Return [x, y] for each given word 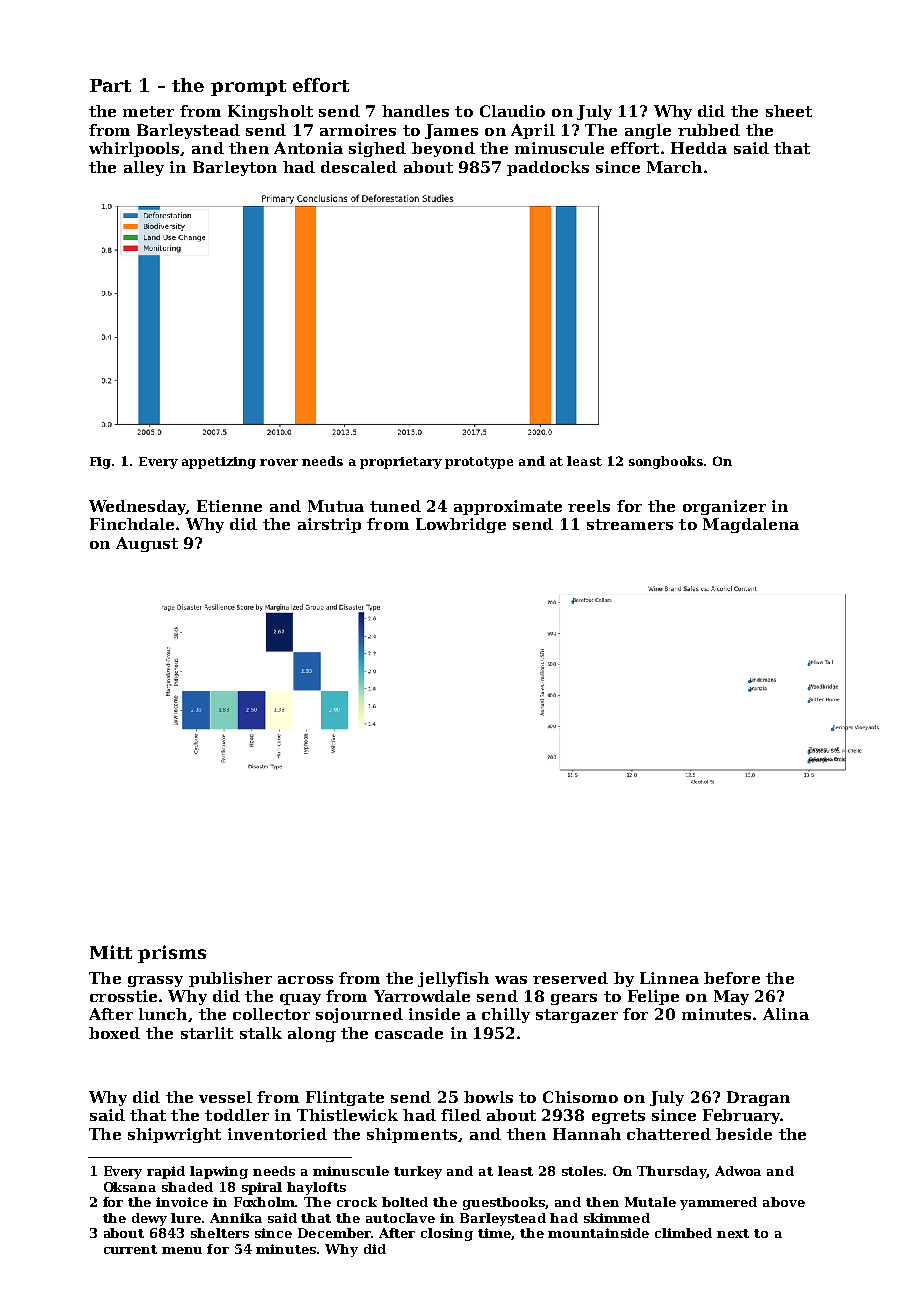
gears [574, 999]
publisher [230, 979]
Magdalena [751, 525]
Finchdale [132, 524]
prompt [248, 88]
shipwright [174, 1135]
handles [415, 111]
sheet [789, 111]
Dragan [758, 1098]
